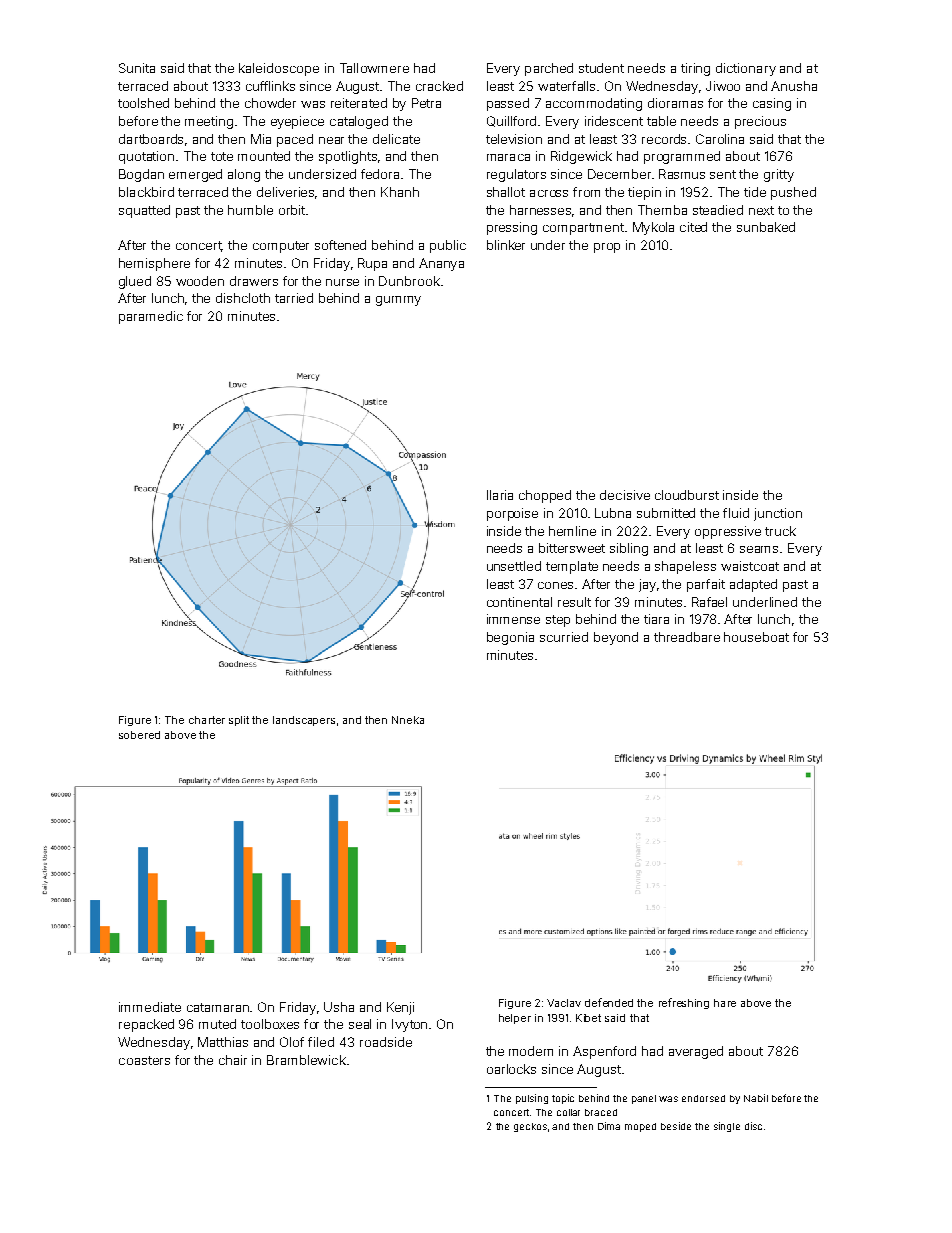 This document has height=1233, width=952. What do you see at coordinates (294, 298) in the document?
I see `tarried` at bounding box center [294, 298].
